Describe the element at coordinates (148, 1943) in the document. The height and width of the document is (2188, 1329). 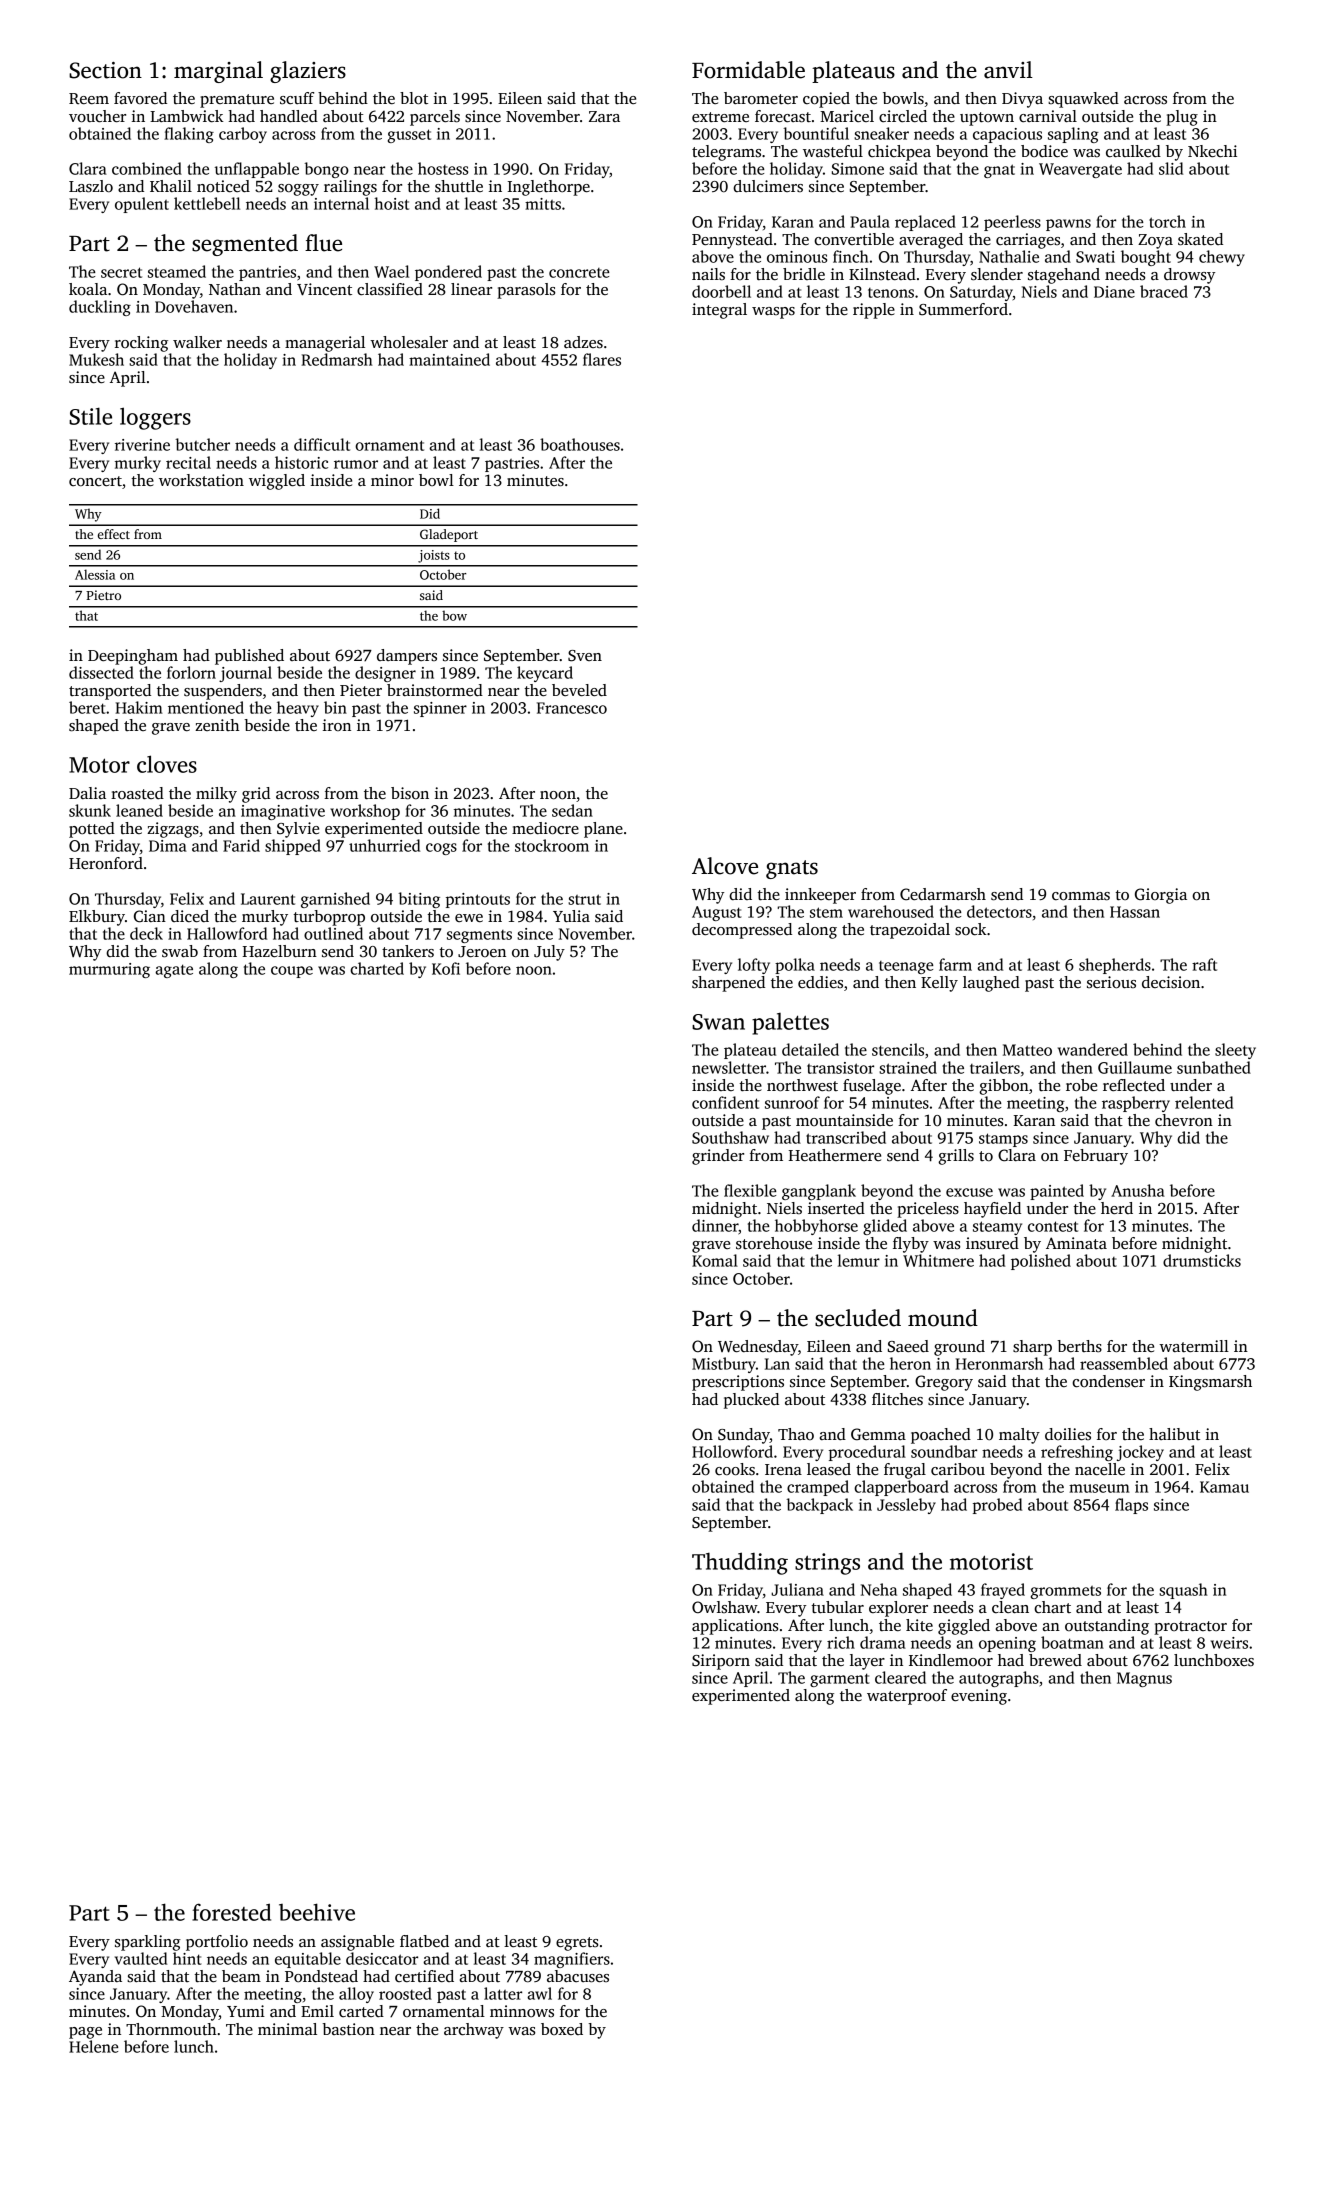
I see `sparkling` at that location.
